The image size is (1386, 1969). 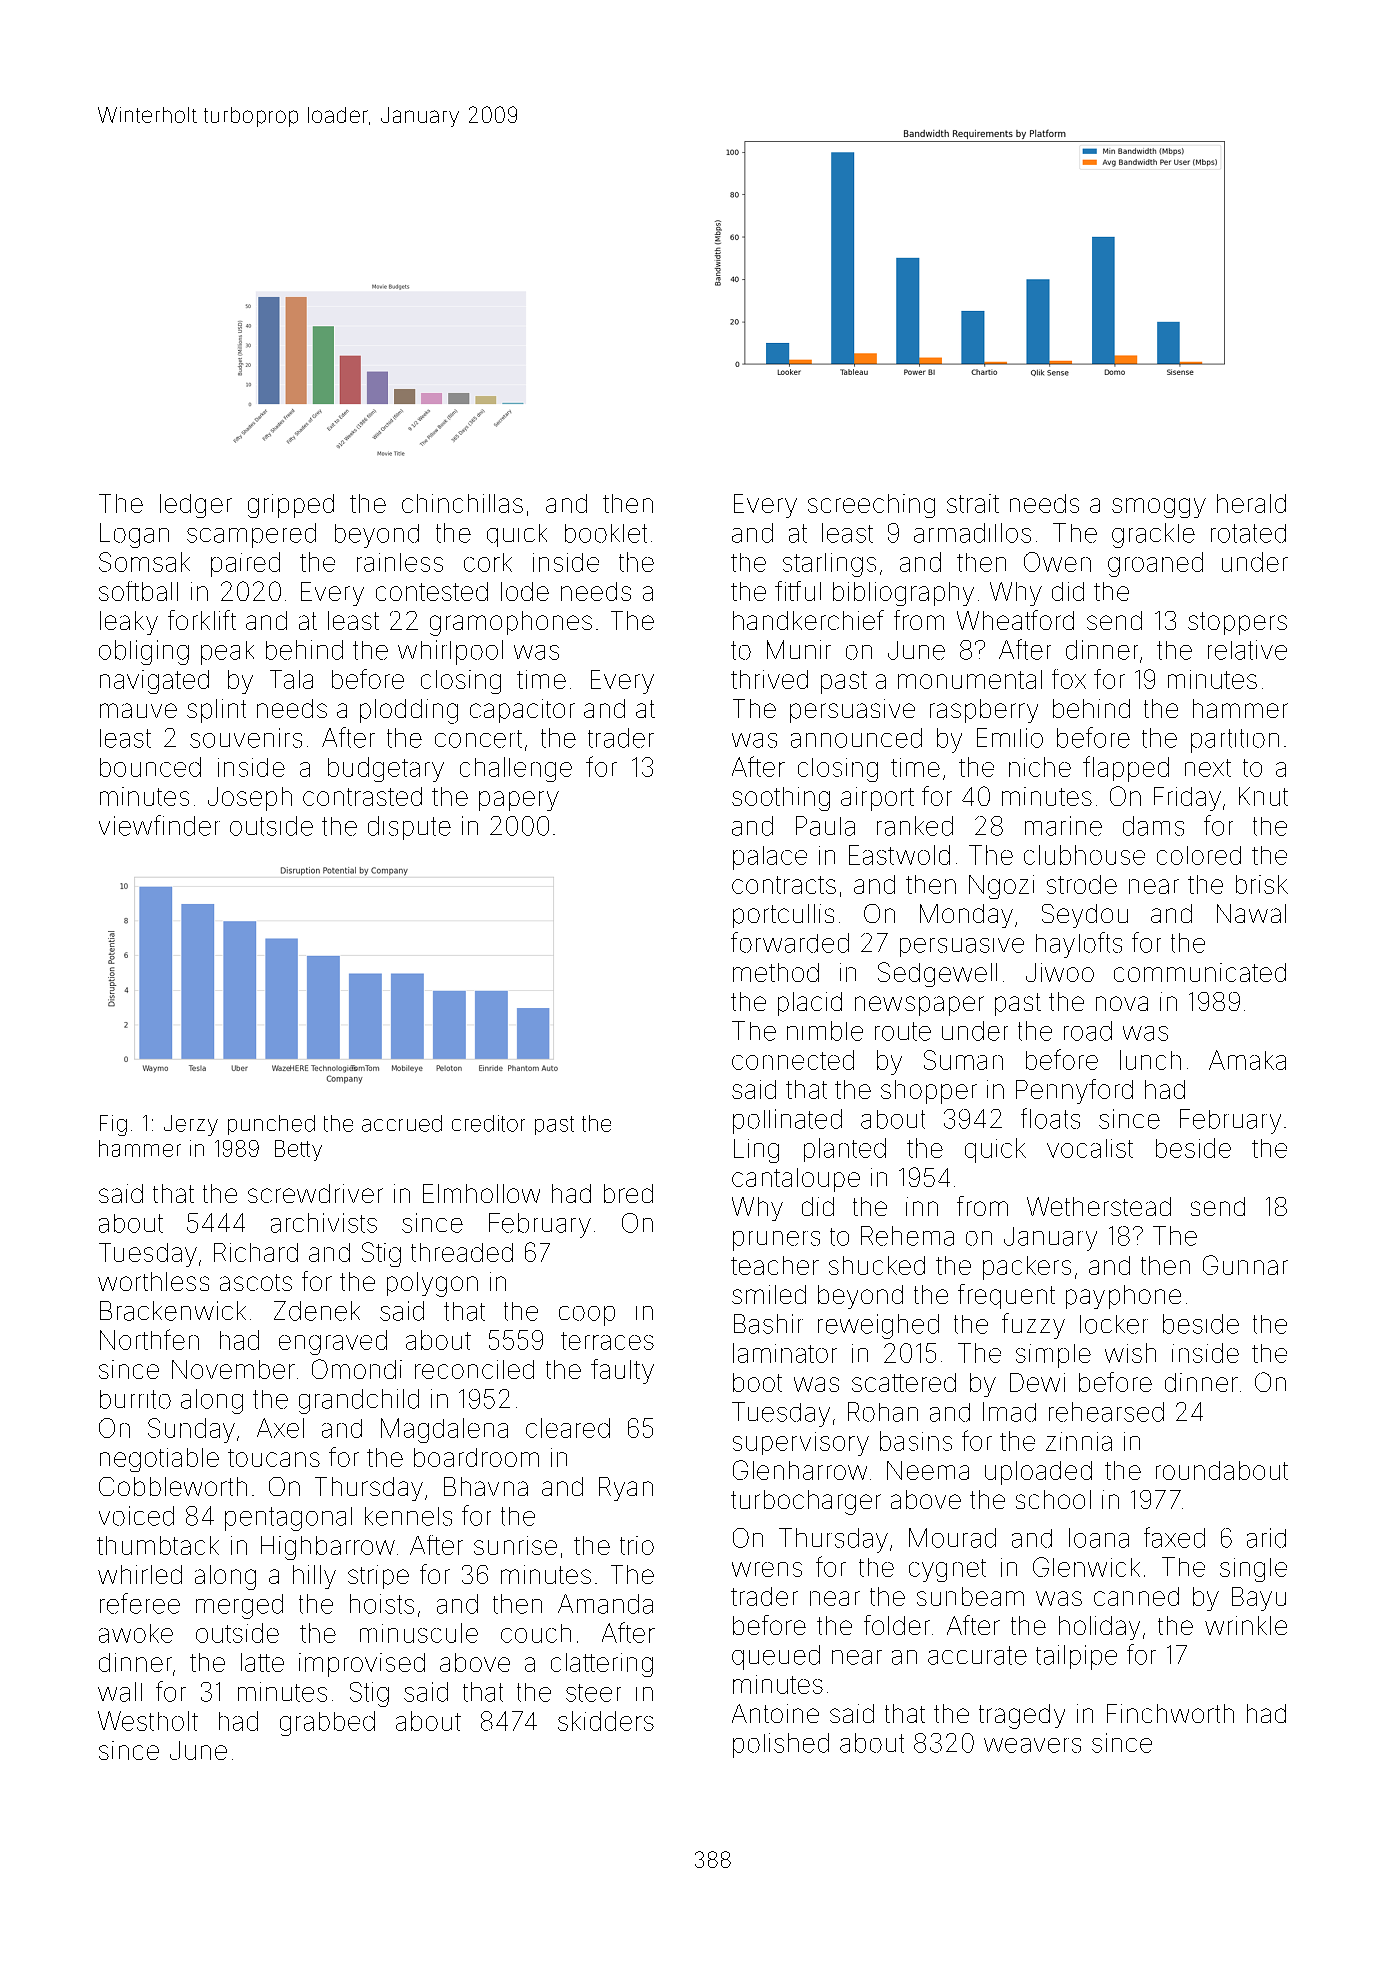 I want to click on Joseph, so click(x=250, y=799).
